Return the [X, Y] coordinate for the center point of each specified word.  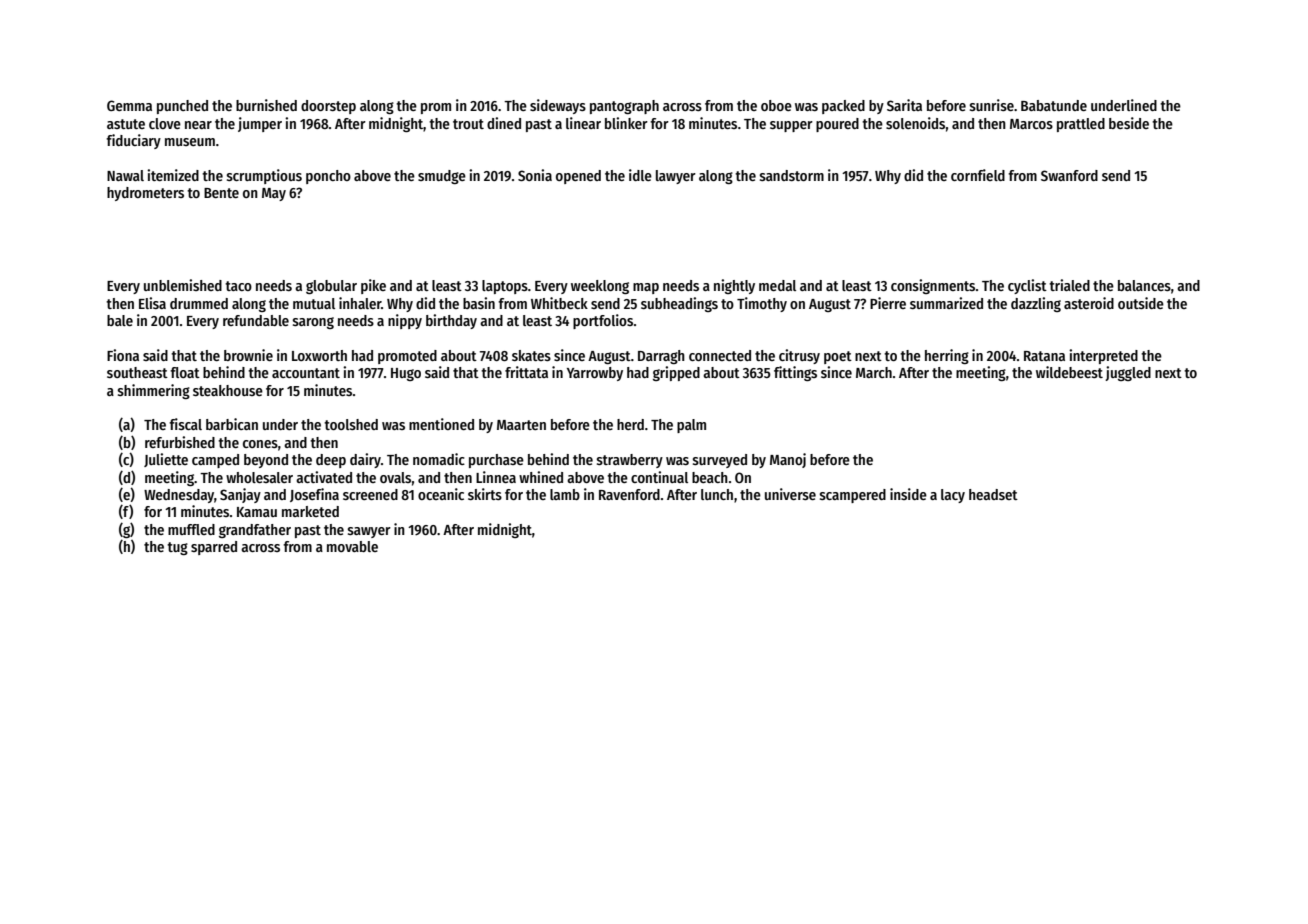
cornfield [978, 175]
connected [720, 355]
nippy [405, 321]
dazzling [1036, 304]
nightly [734, 286]
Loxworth [319, 355]
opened [578, 177]
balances [1144, 285]
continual [659, 477]
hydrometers [145, 194]
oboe [776, 105]
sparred [214, 548]
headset [993, 494]
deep [331, 461]
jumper [260, 124]
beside [1129, 123]
